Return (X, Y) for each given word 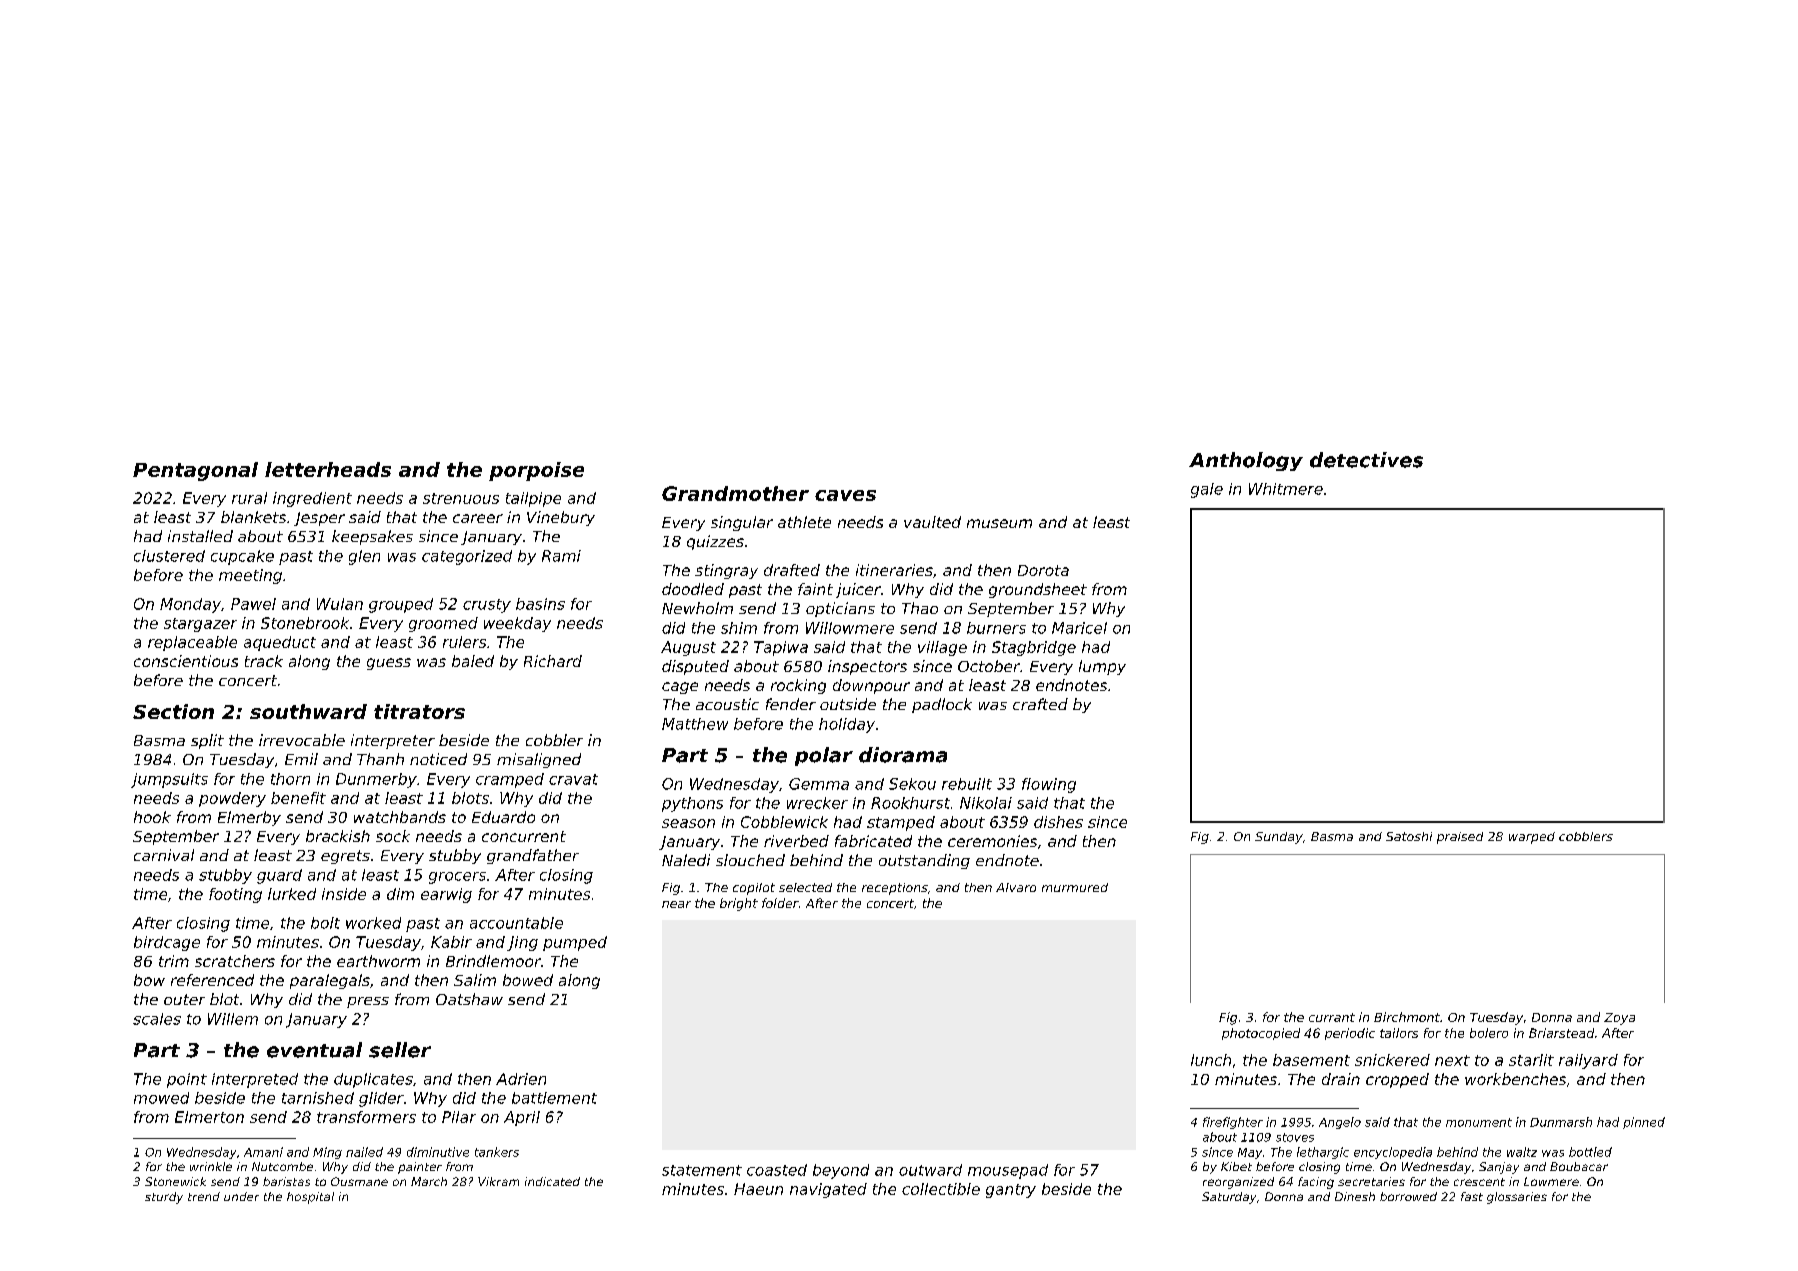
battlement (554, 1098)
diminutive (438, 1152)
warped (1532, 838)
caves (845, 495)
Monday (190, 605)
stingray (726, 571)
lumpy (1102, 667)
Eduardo (503, 817)
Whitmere (1286, 489)
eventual (314, 1050)
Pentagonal (195, 471)
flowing (1049, 785)
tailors (1399, 1033)
